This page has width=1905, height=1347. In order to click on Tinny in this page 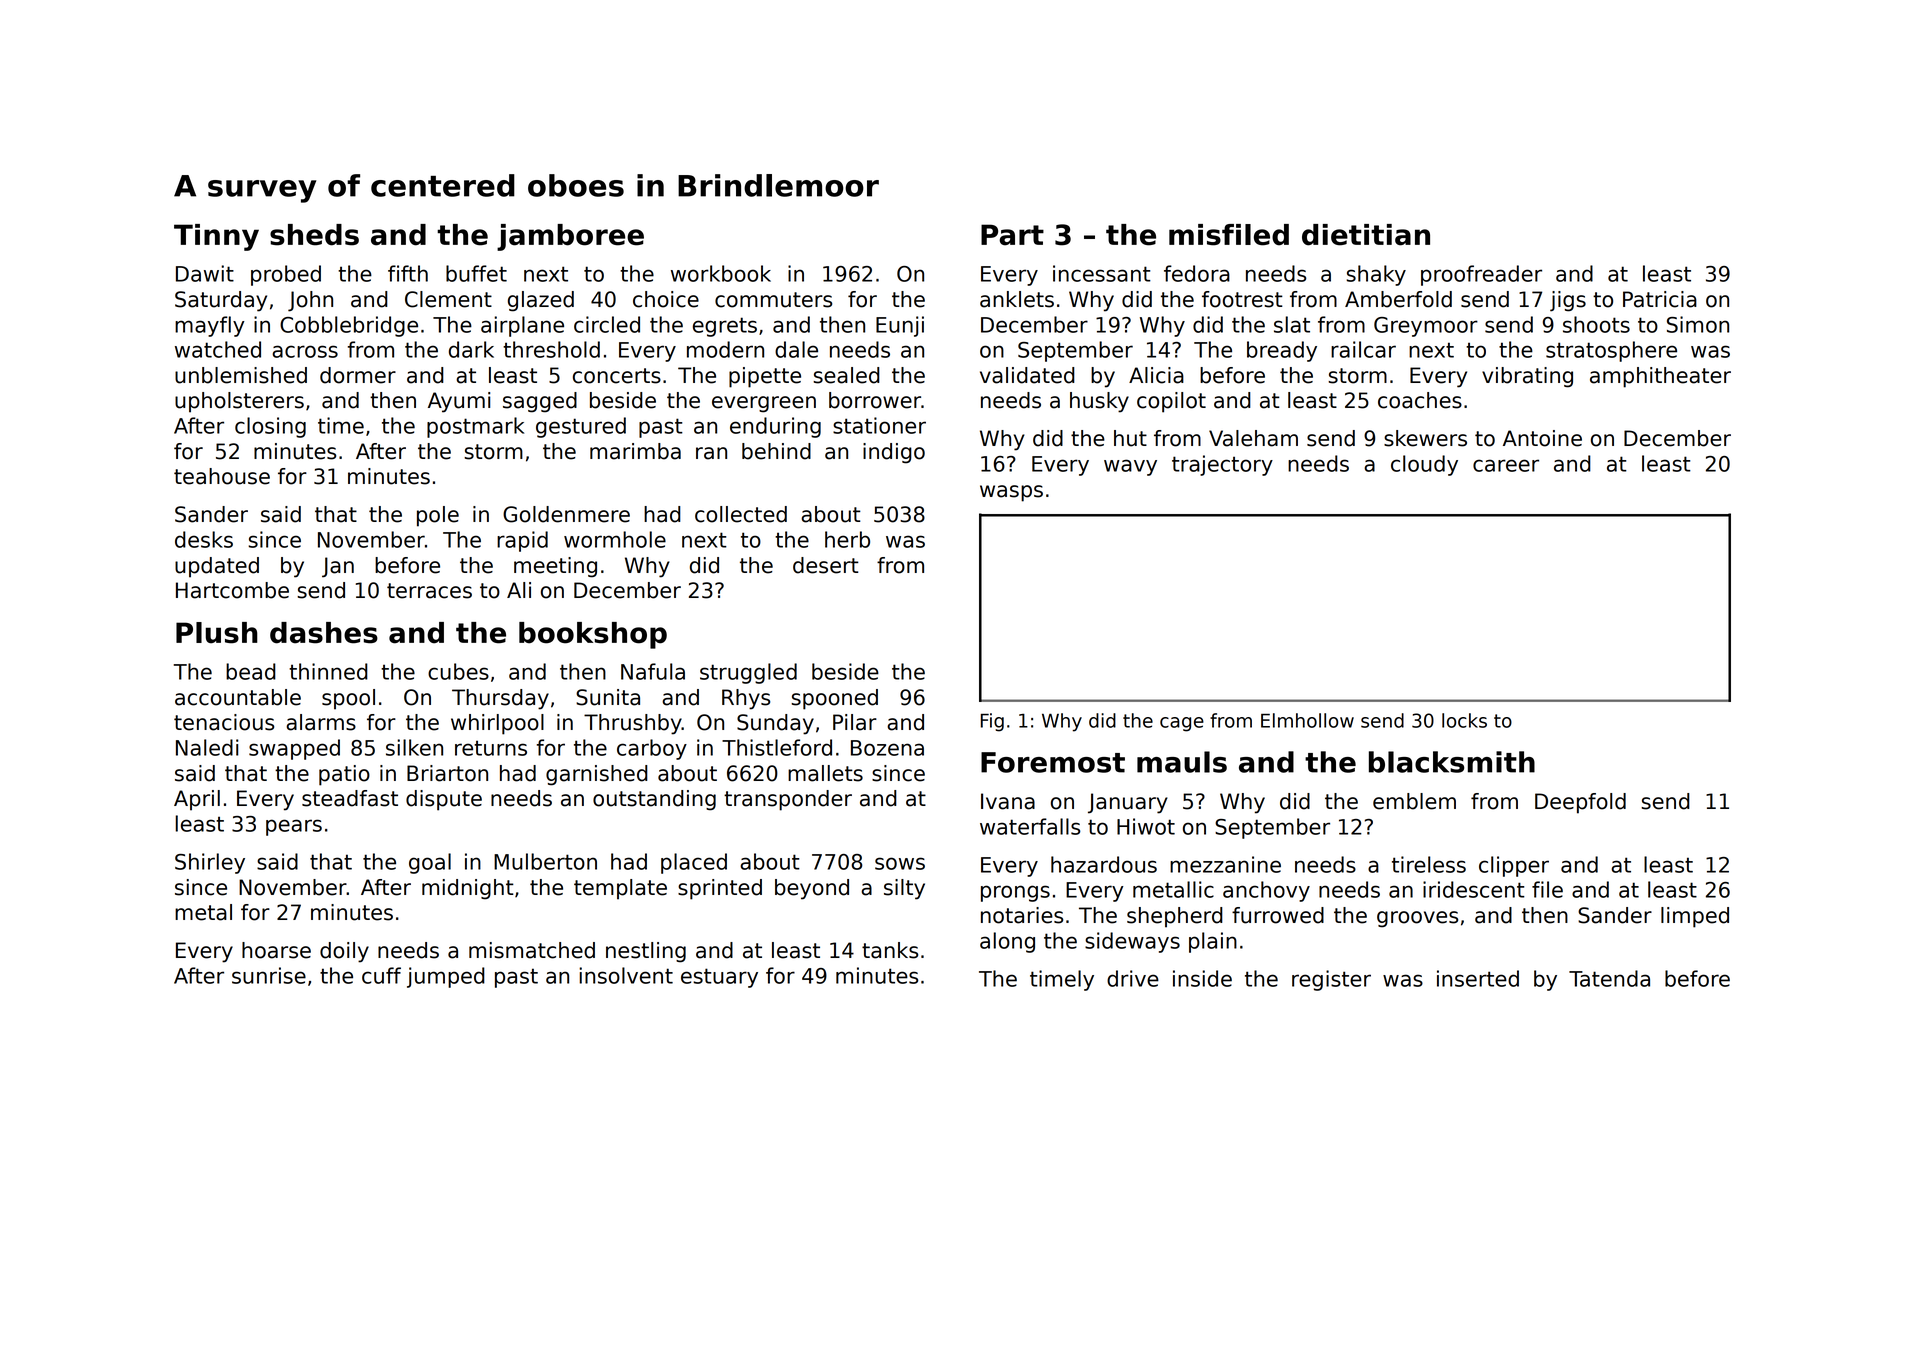, I will do `click(216, 237)`.
